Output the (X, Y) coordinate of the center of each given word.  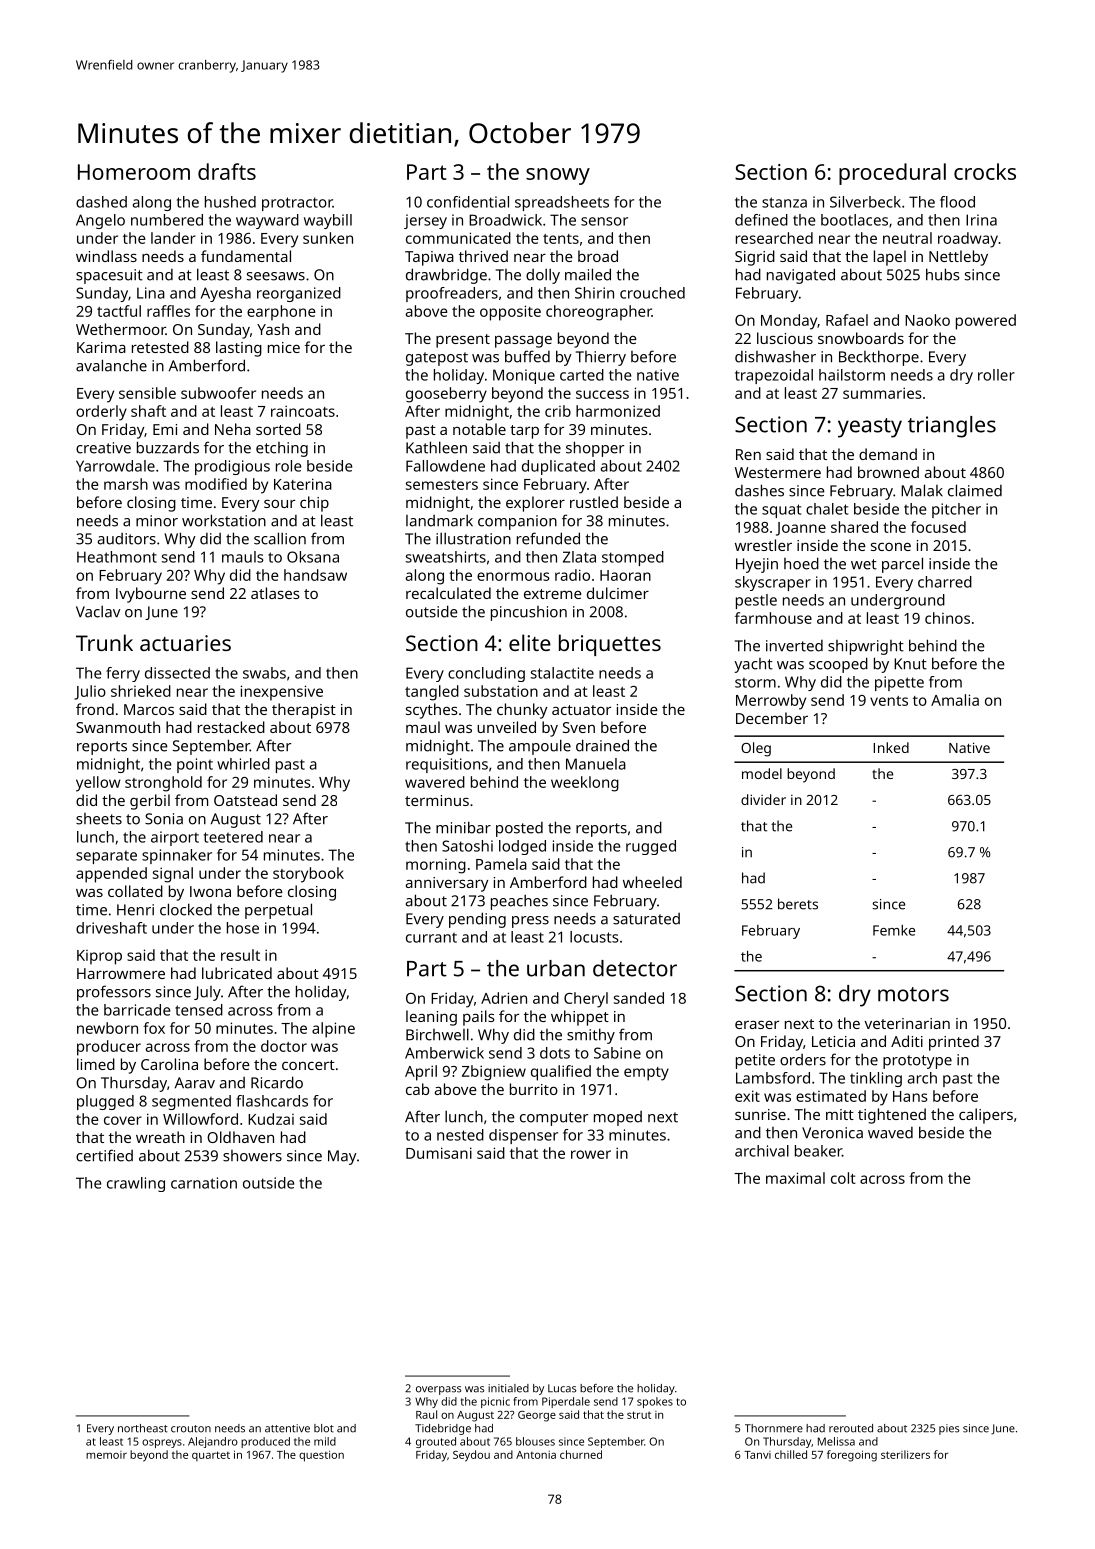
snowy (558, 176)
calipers (986, 1116)
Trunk (104, 642)
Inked (891, 747)
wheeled (652, 882)
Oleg (756, 749)
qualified (561, 1073)
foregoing (852, 1456)
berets (798, 904)
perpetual (278, 911)
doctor (284, 1046)
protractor (297, 204)
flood (957, 202)
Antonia (536, 1455)
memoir (106, 1455)
